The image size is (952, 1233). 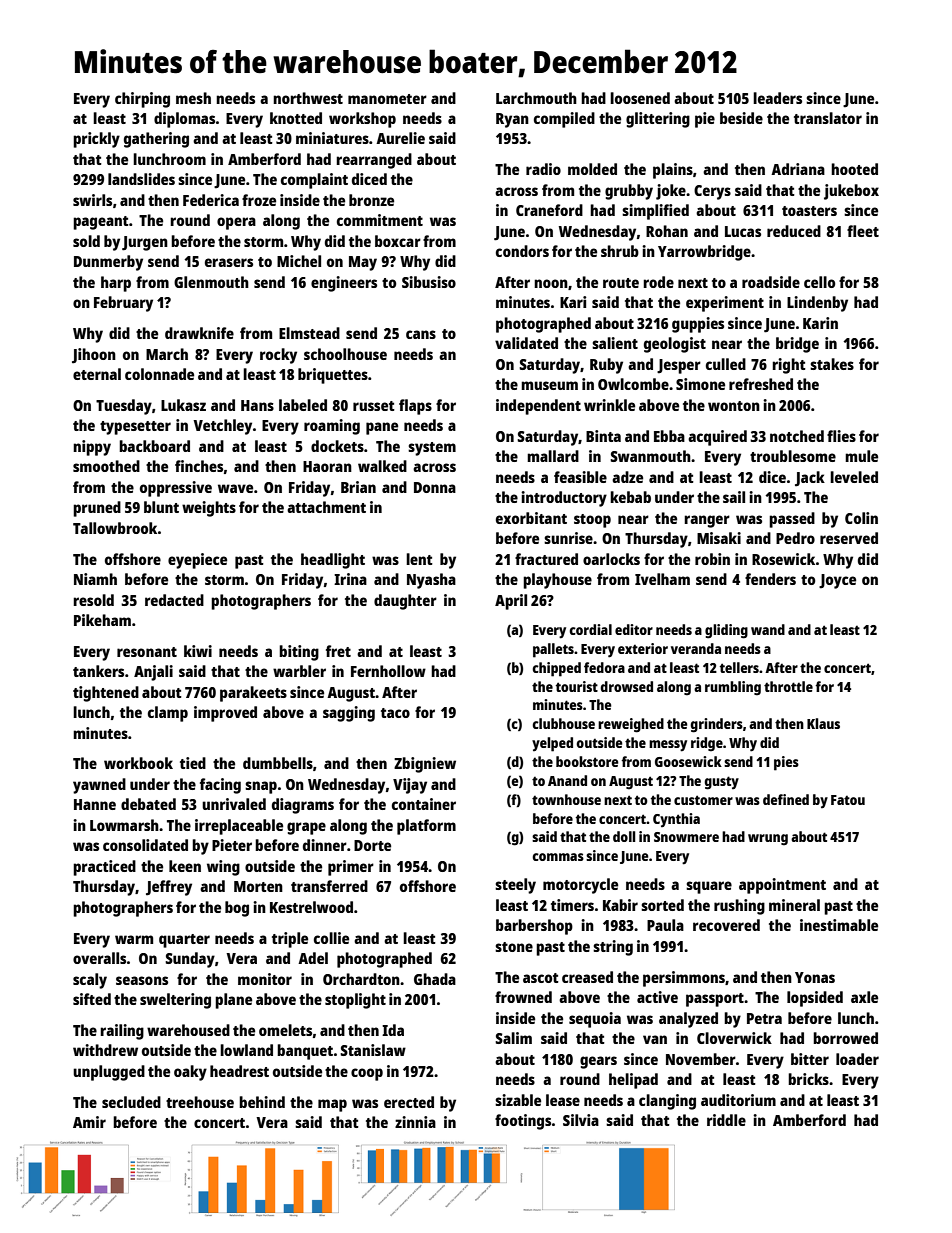 What do you see at coordinates (536, 98) in the page?
I see `Larchmouth` at bounding box center [536, 98].
